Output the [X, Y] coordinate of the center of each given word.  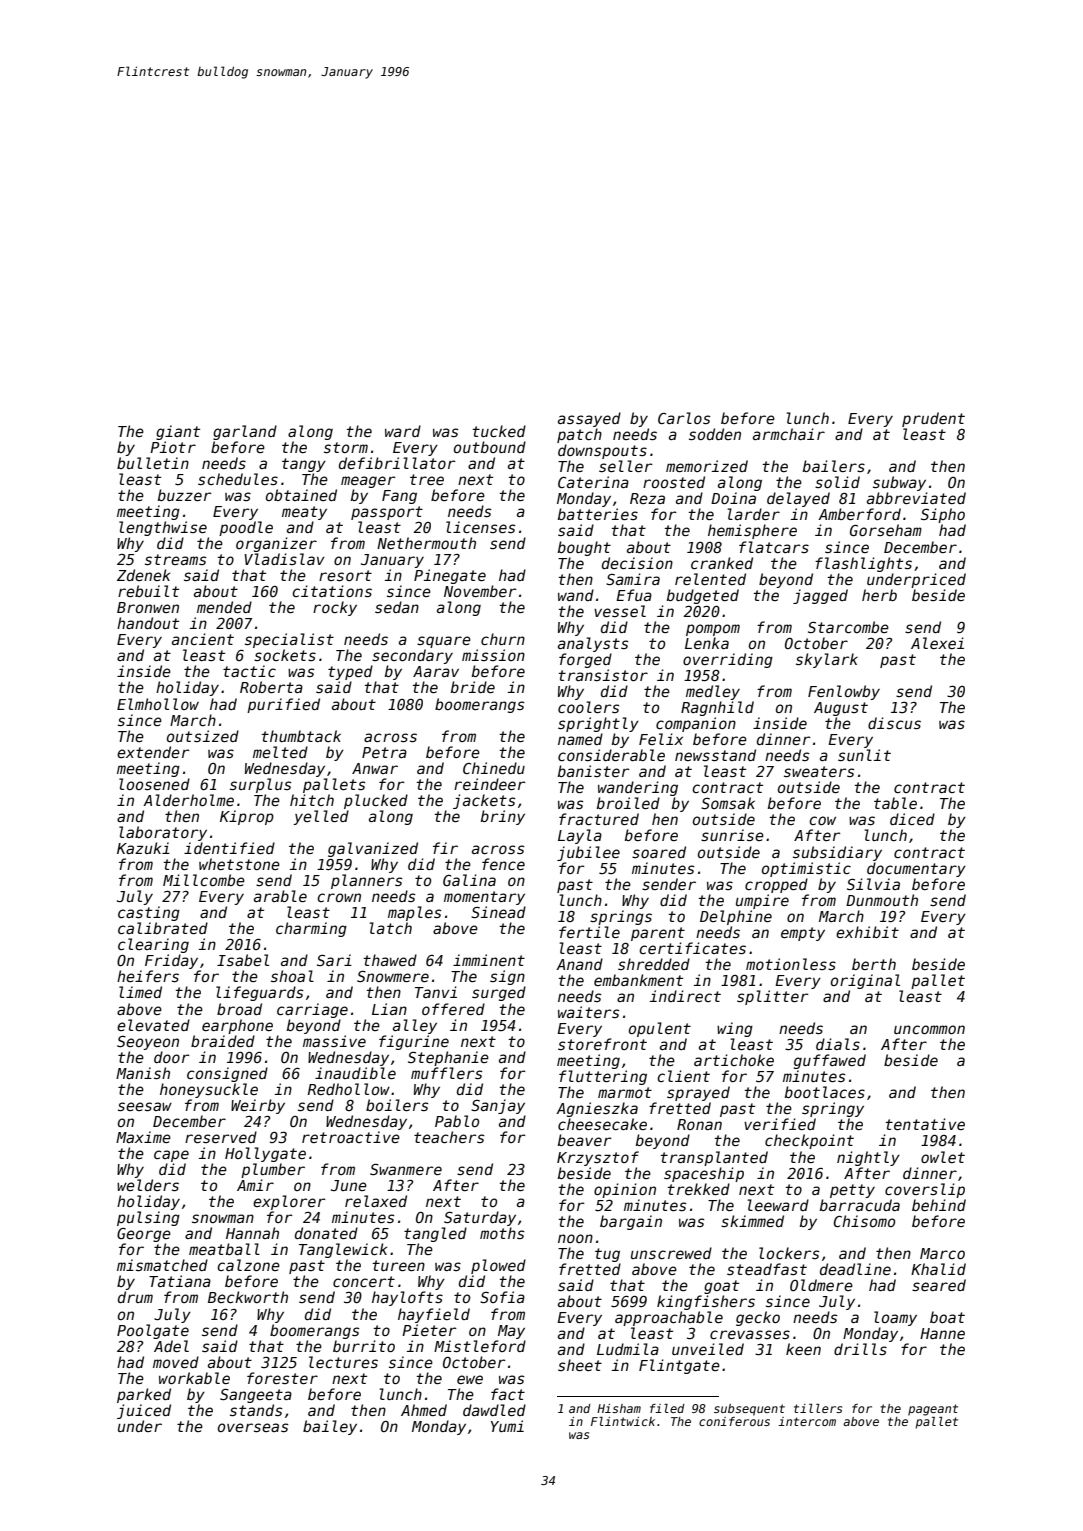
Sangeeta [256, 1396]
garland [245, 432]
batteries [598, 514]
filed [667, 1408]
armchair [789, 434]
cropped [776, 885]
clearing [153, 945]
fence [503, 864]
